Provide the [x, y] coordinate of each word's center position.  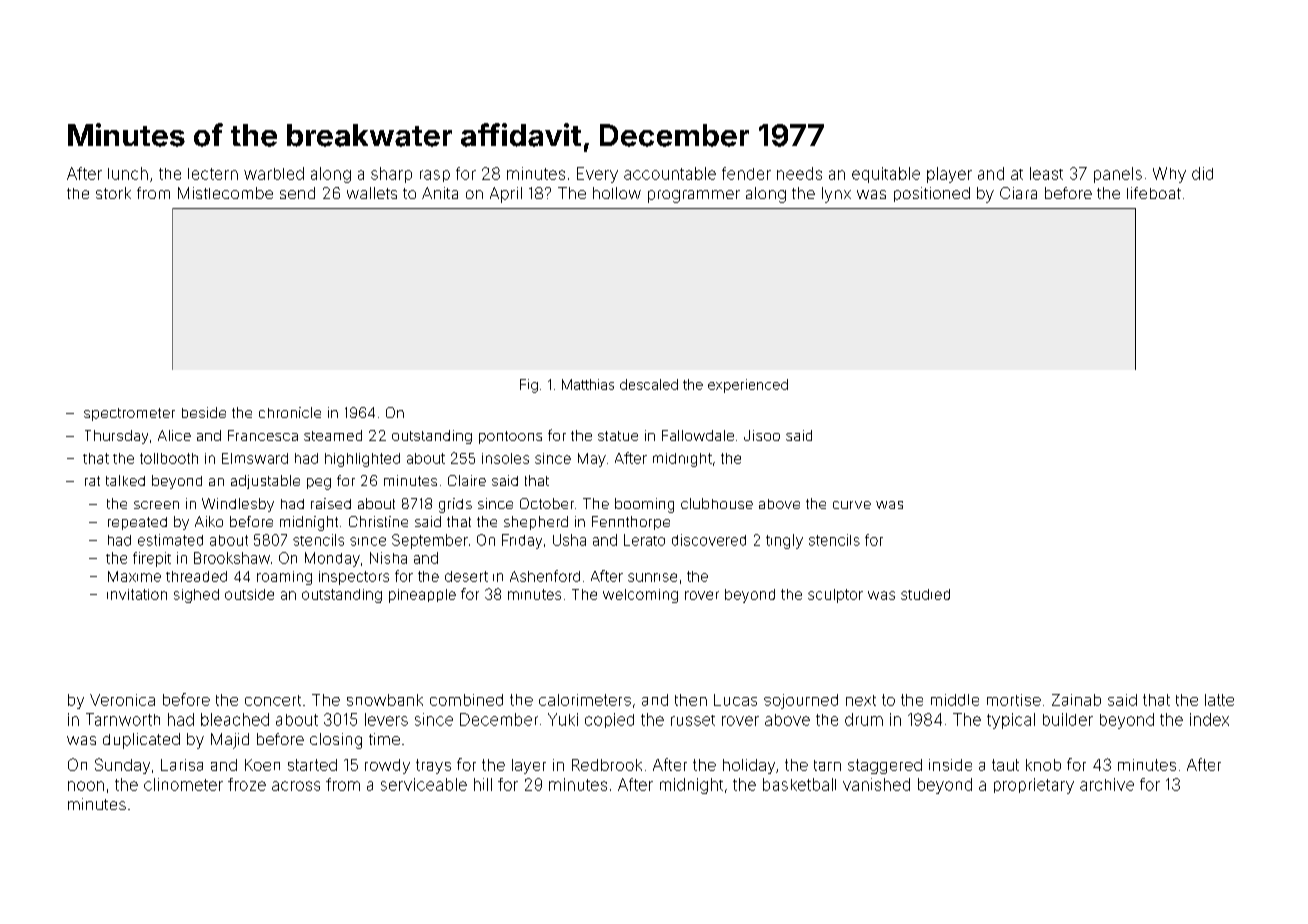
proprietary [1034, 786]
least [1046, 173]
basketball [799, 784]
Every [597, 175]
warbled [274, 173]
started [312, 765]
